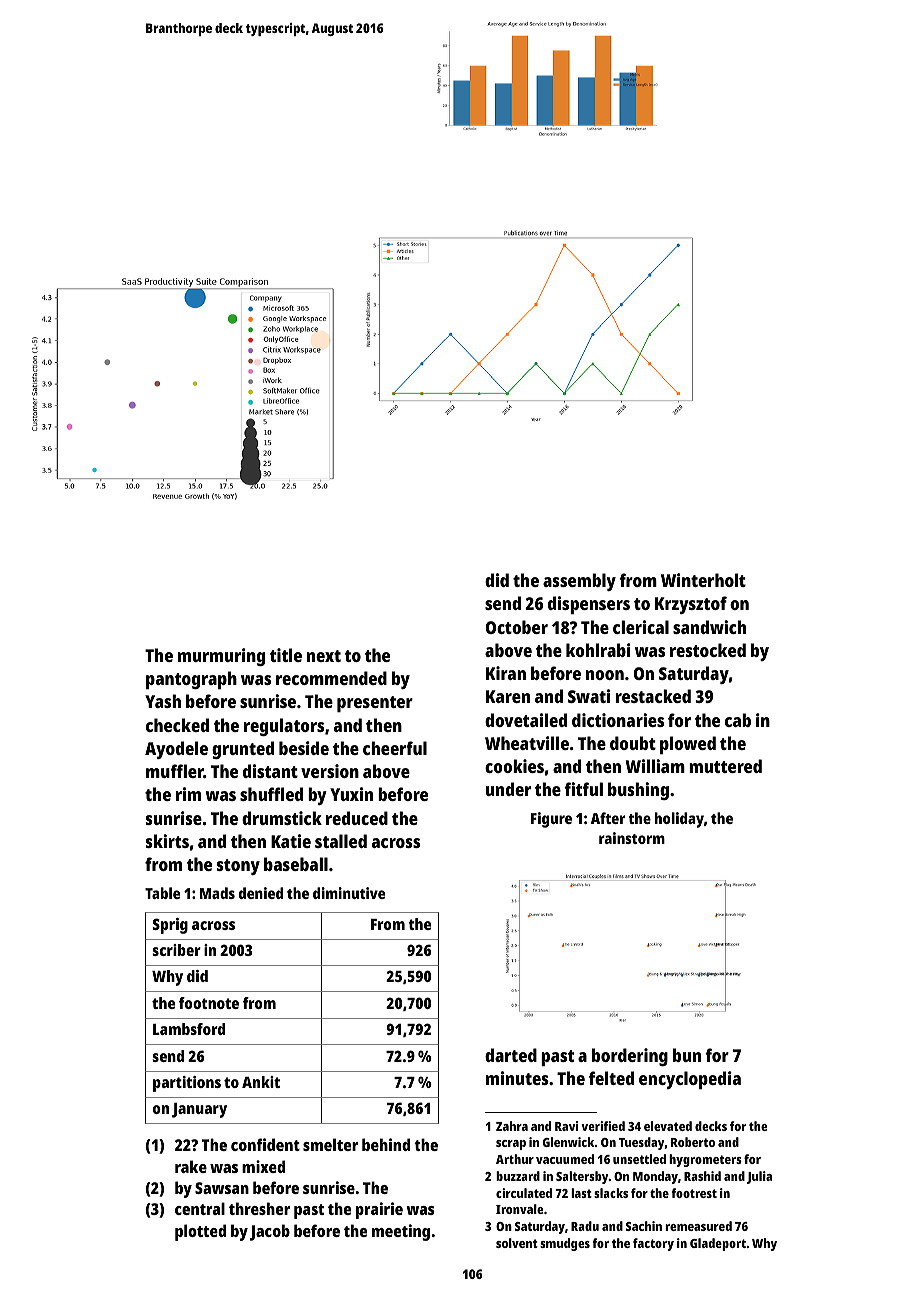 The height and width of the screenshot is (1311, 924). Describe the element at coordinates (209, 1003) in the screenshot. I see `footnote` at that location.
